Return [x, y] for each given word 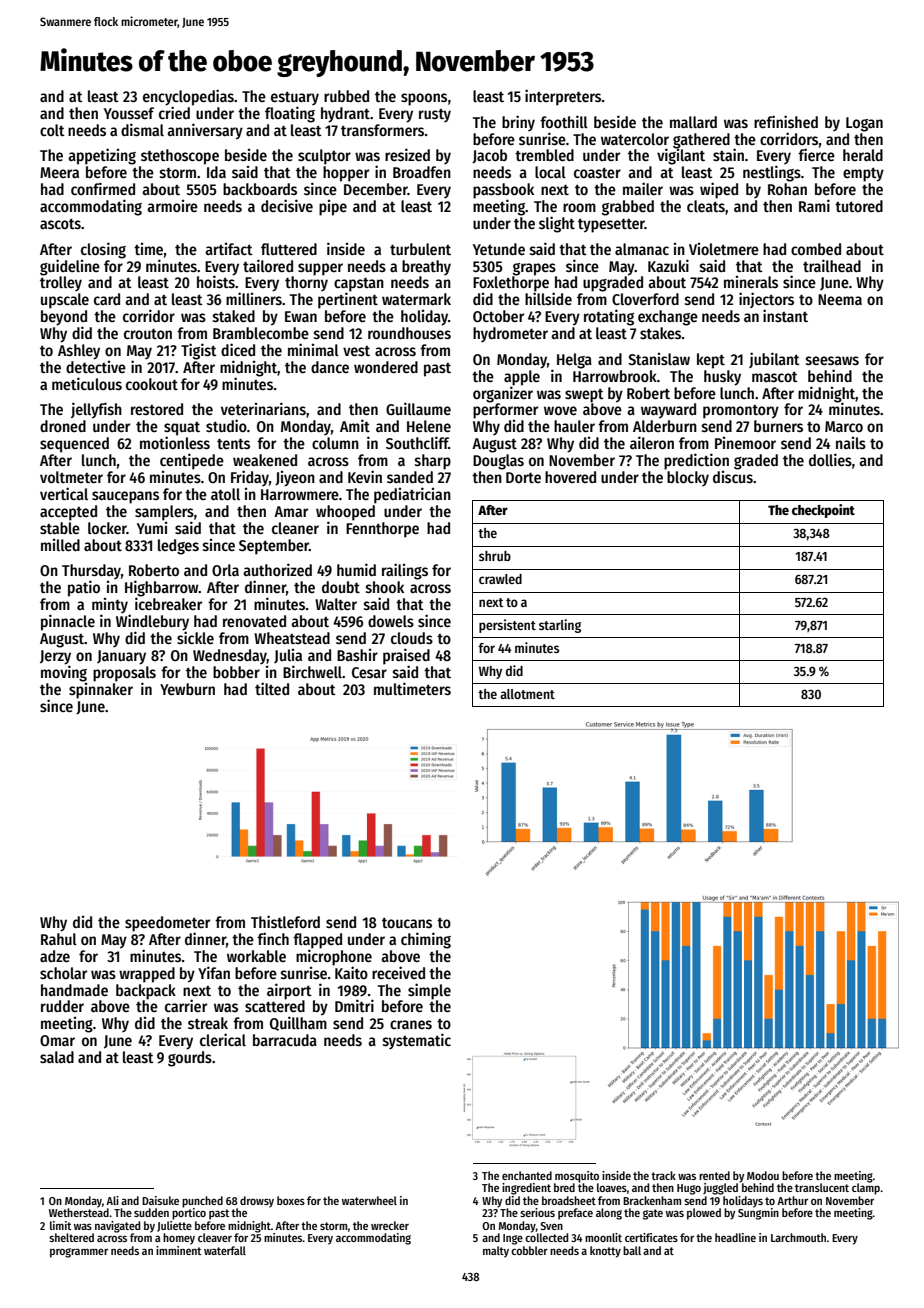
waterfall [225, 1250]
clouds [412, 638]
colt [52, 130]
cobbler [529, 1250]
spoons [424, 99]
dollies [830, 460]
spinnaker [101, 691]
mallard [693, 122]
